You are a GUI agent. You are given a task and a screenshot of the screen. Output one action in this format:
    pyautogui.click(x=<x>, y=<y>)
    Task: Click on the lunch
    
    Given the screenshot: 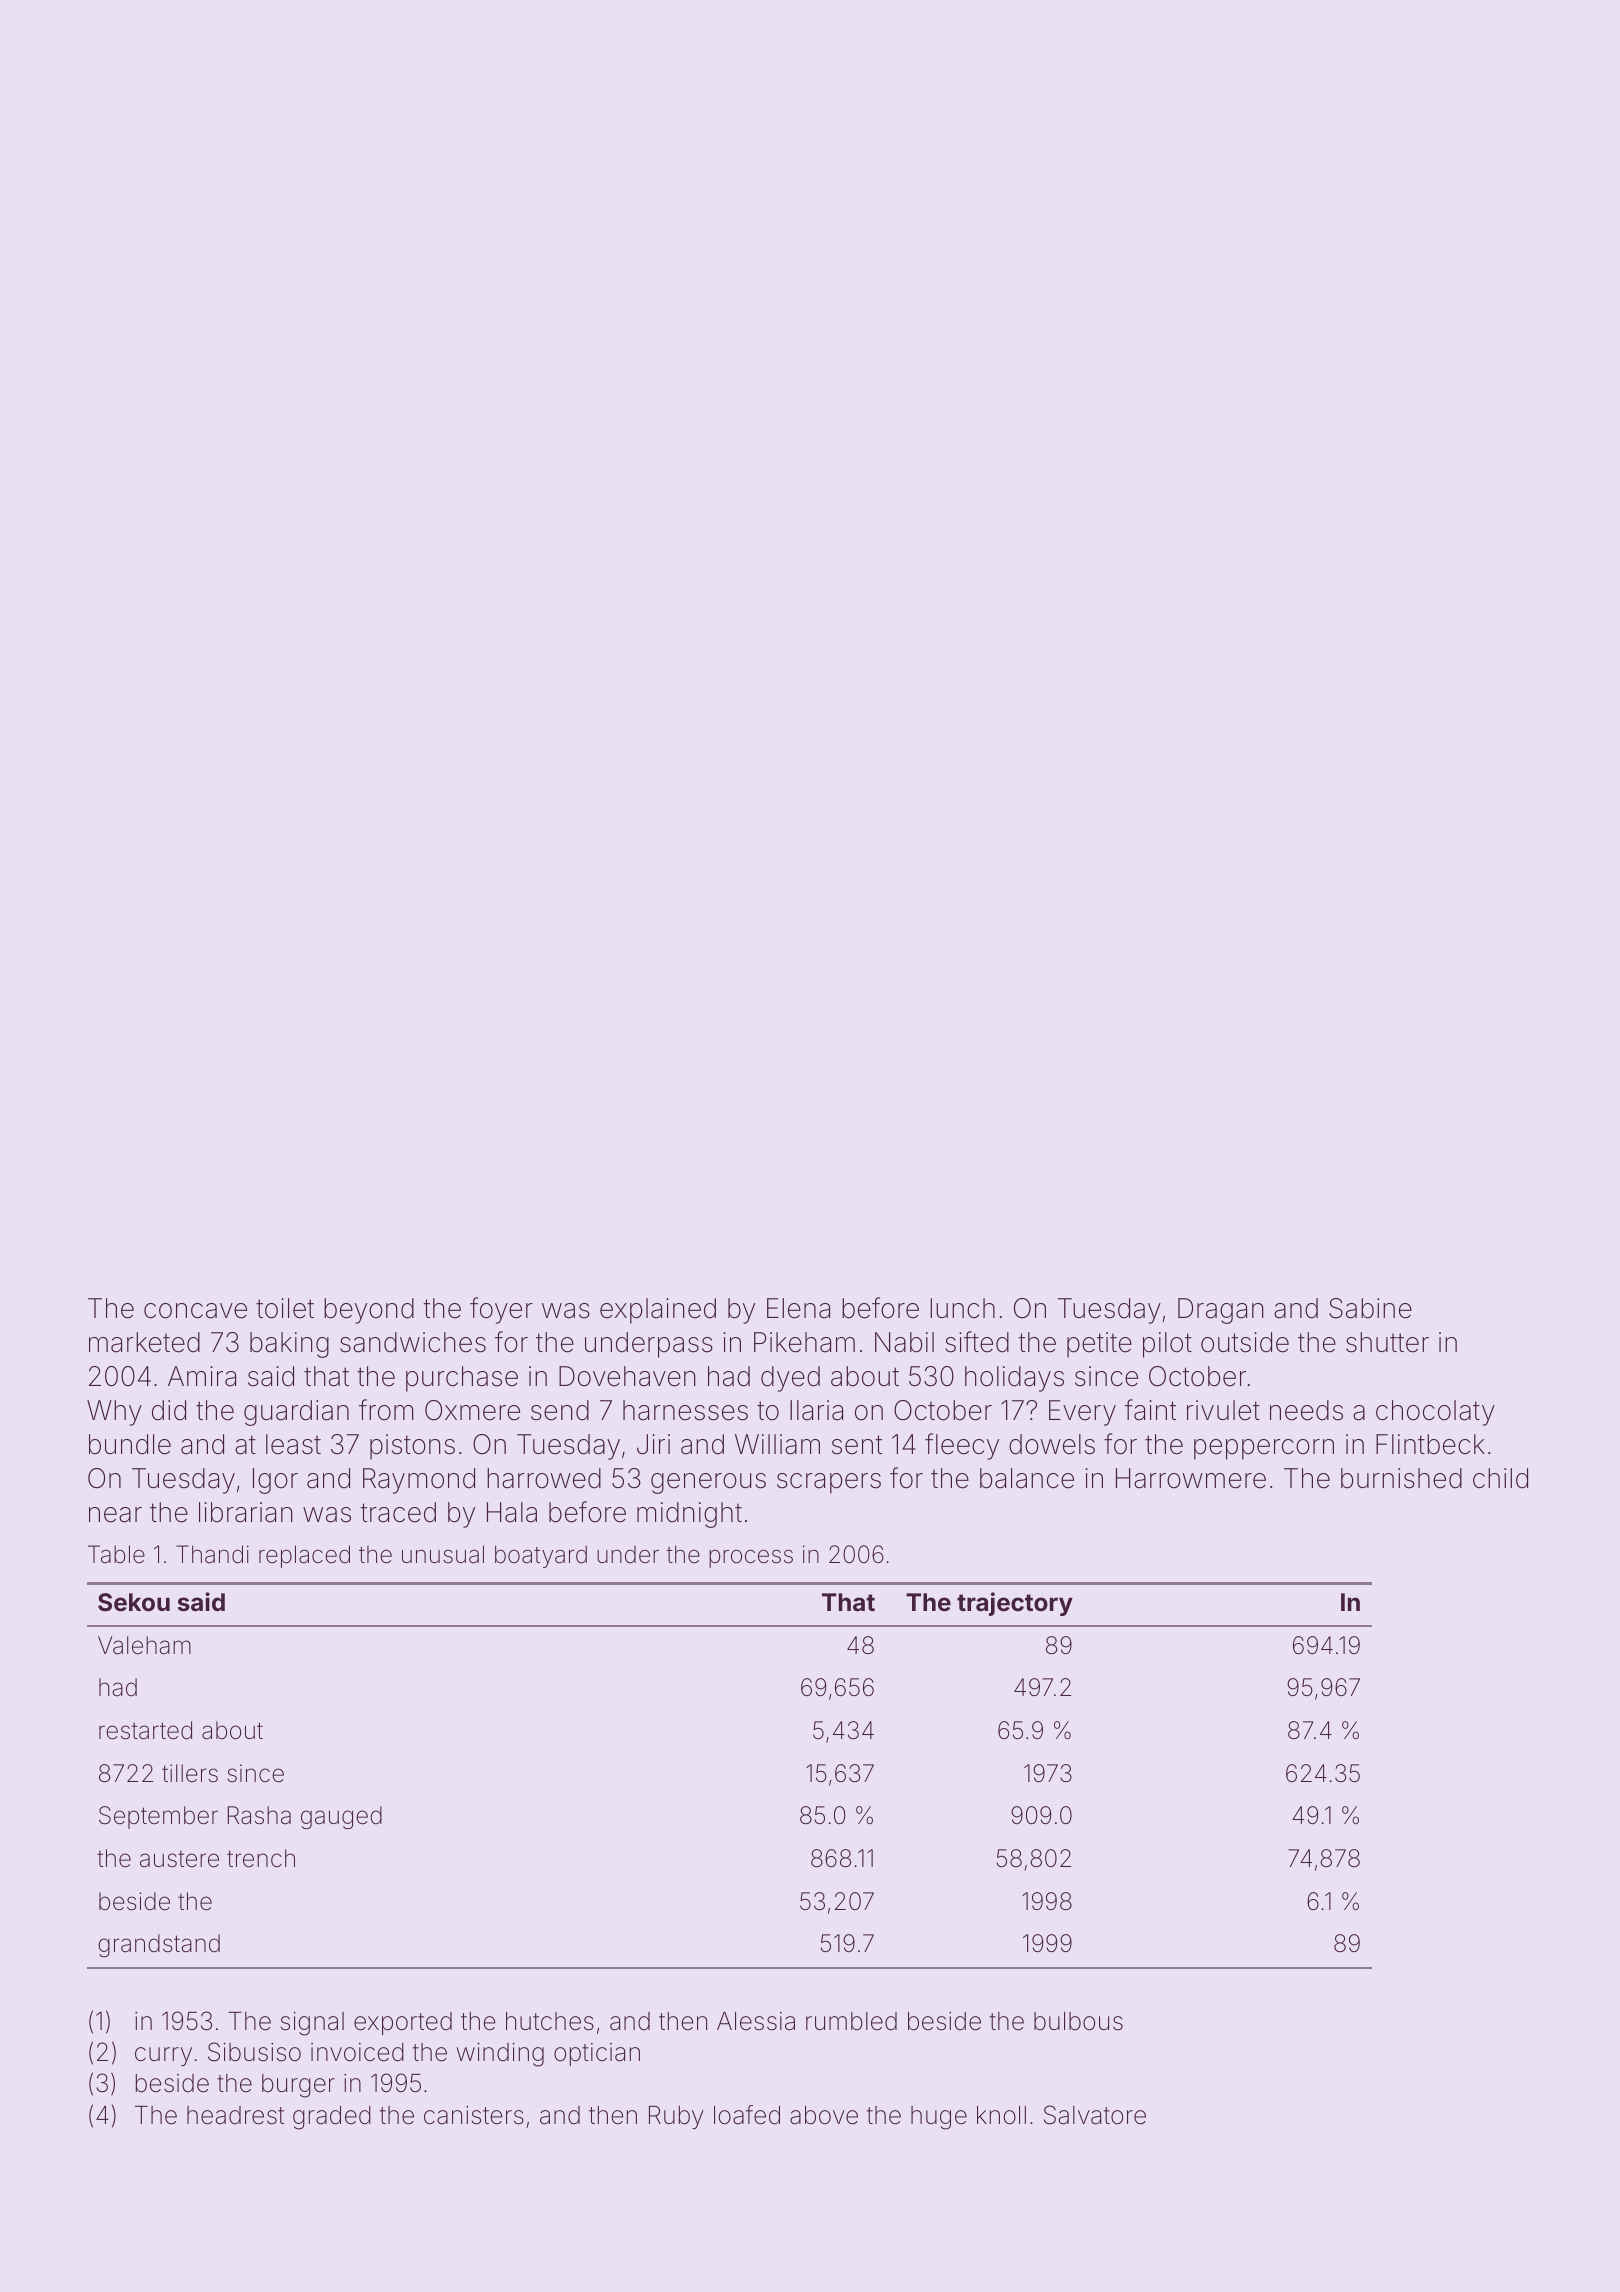 What is the action you would take?
    pyautogui.click(x=962, y=1308)
